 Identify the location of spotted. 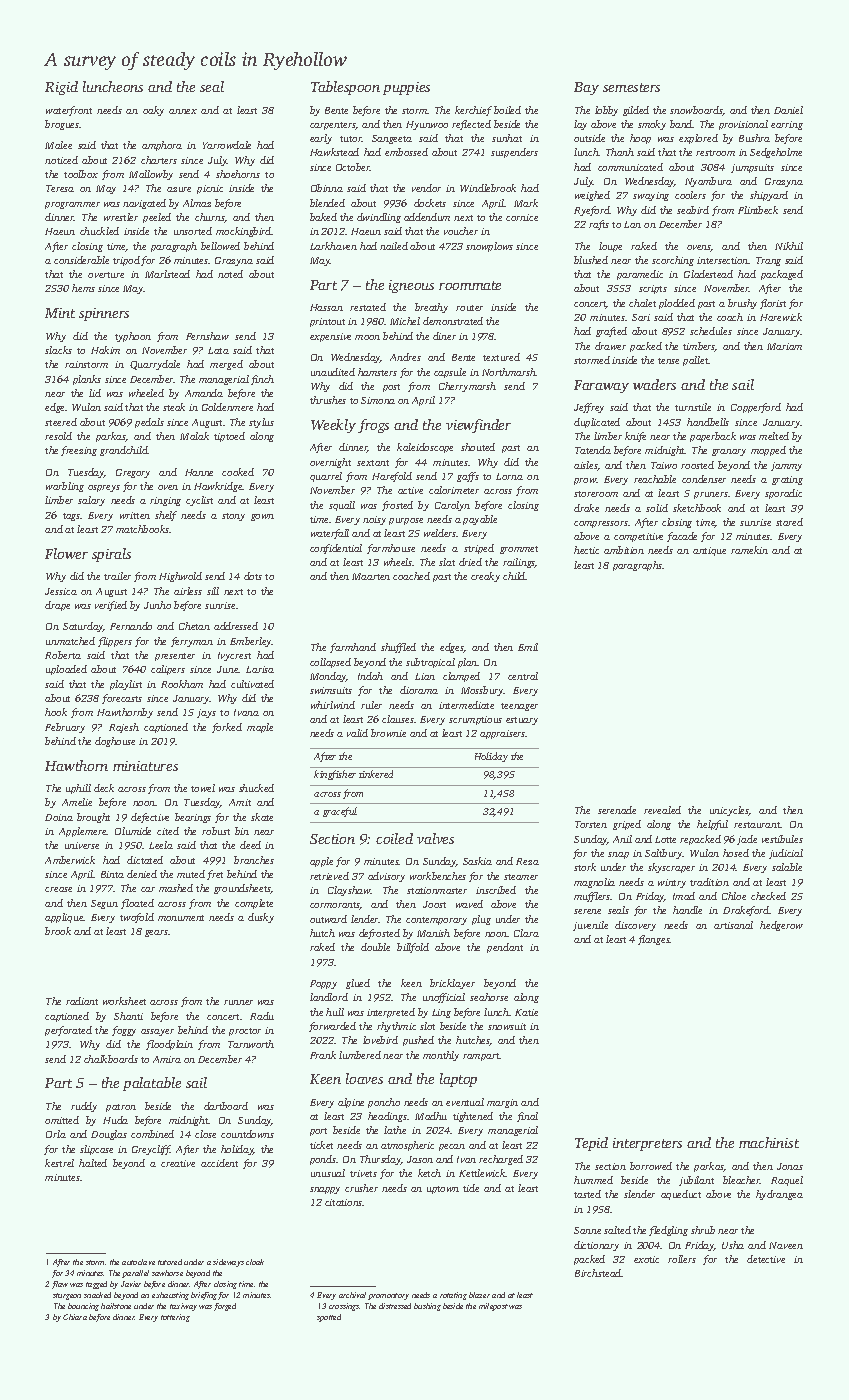
(329, 1318).
